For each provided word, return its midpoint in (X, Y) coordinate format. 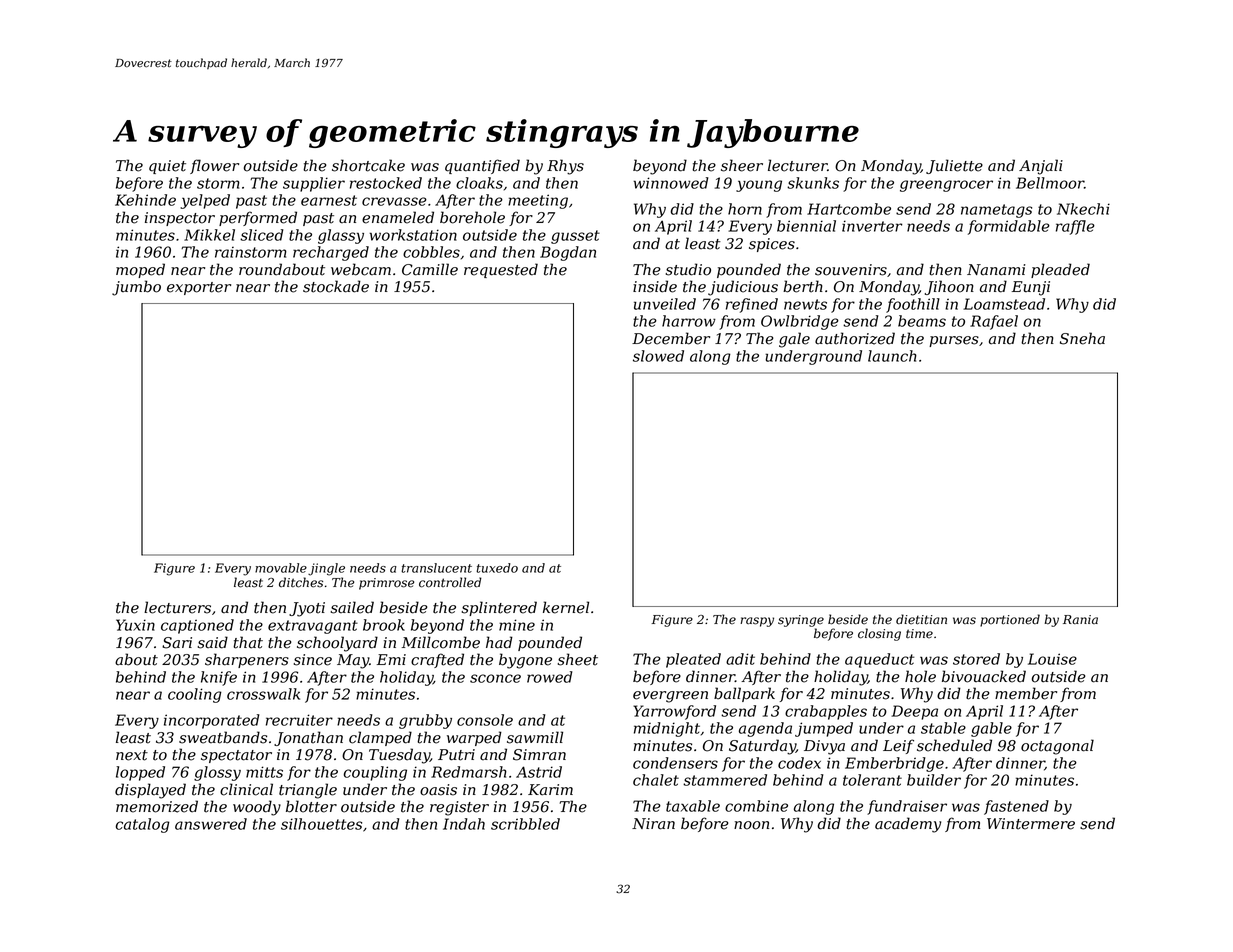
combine (756, 806)
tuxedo (497, 568)
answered (211, 824)
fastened (1016, 807)
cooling (195, 695)
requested (501, 270)
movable (281, 568)
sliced (261, 235)
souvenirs (851, 270)
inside (655, 286)
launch (892, 356)
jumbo (136, 288)
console (485, 720)
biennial (806, 226)
